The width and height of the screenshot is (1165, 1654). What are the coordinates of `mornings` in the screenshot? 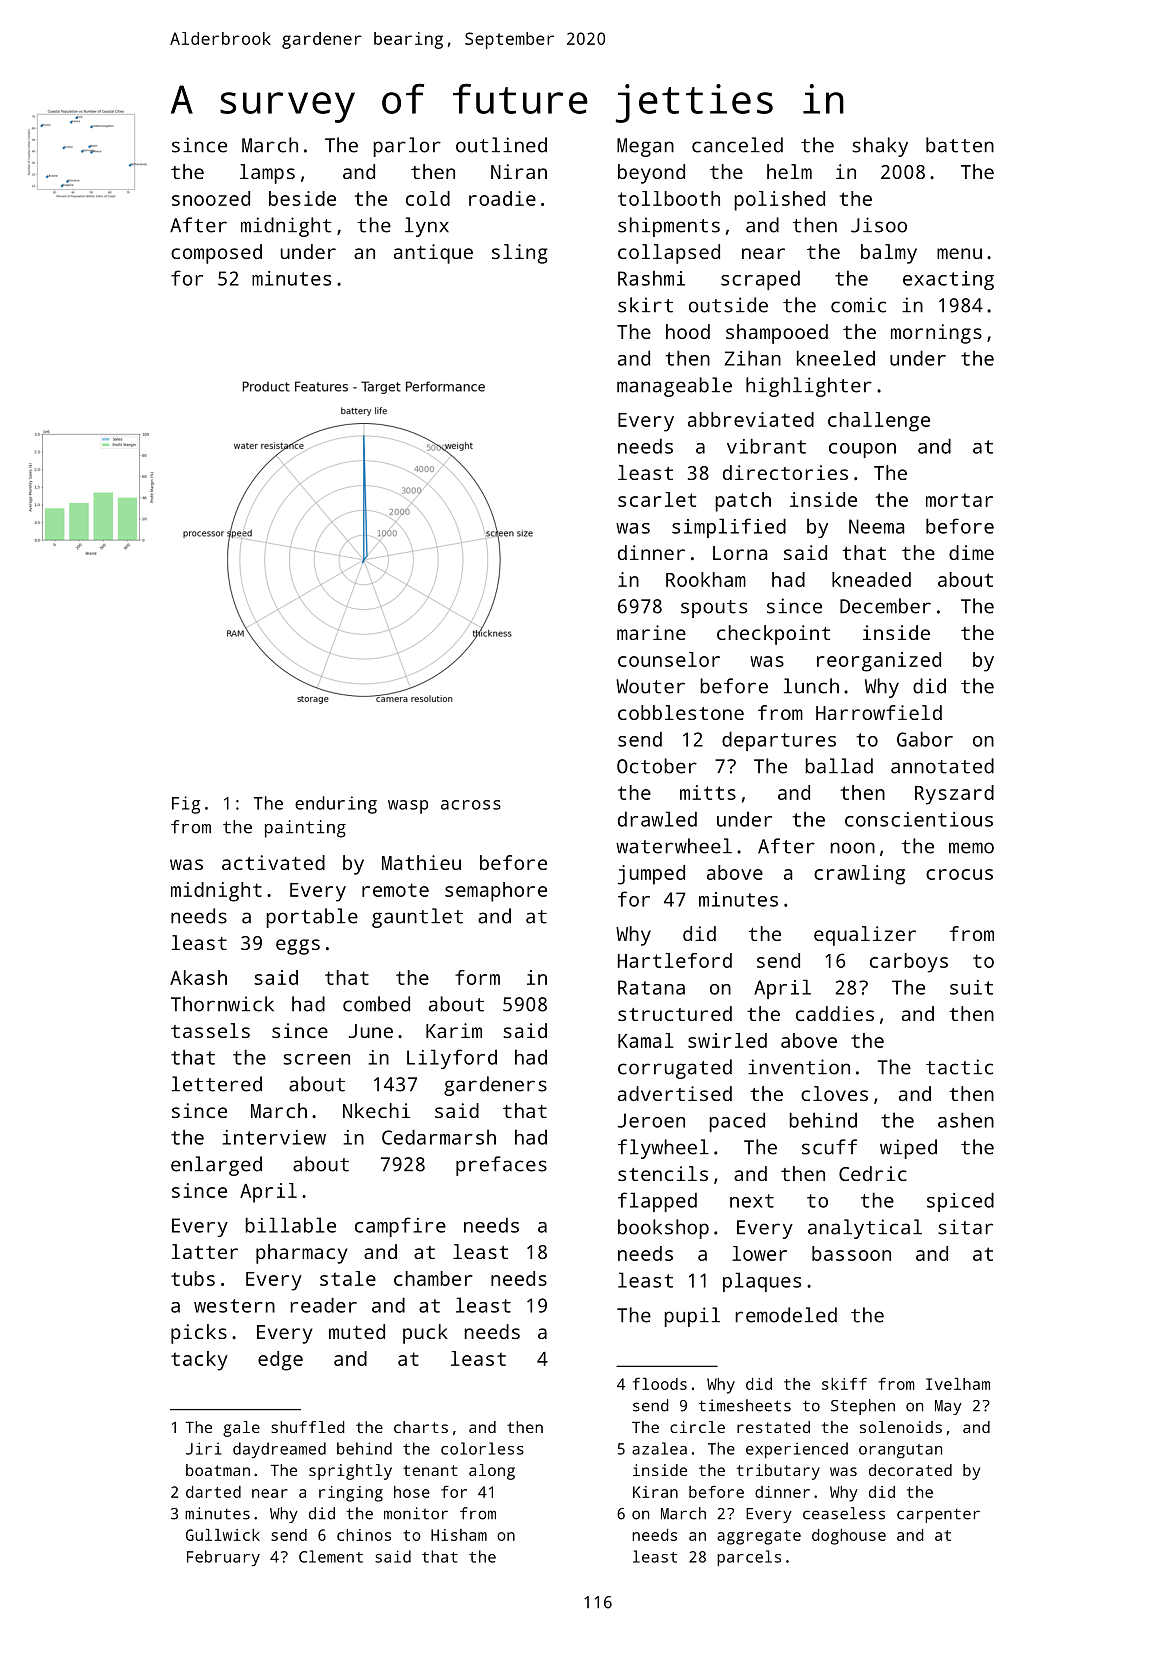 It's located at (936, 334).
